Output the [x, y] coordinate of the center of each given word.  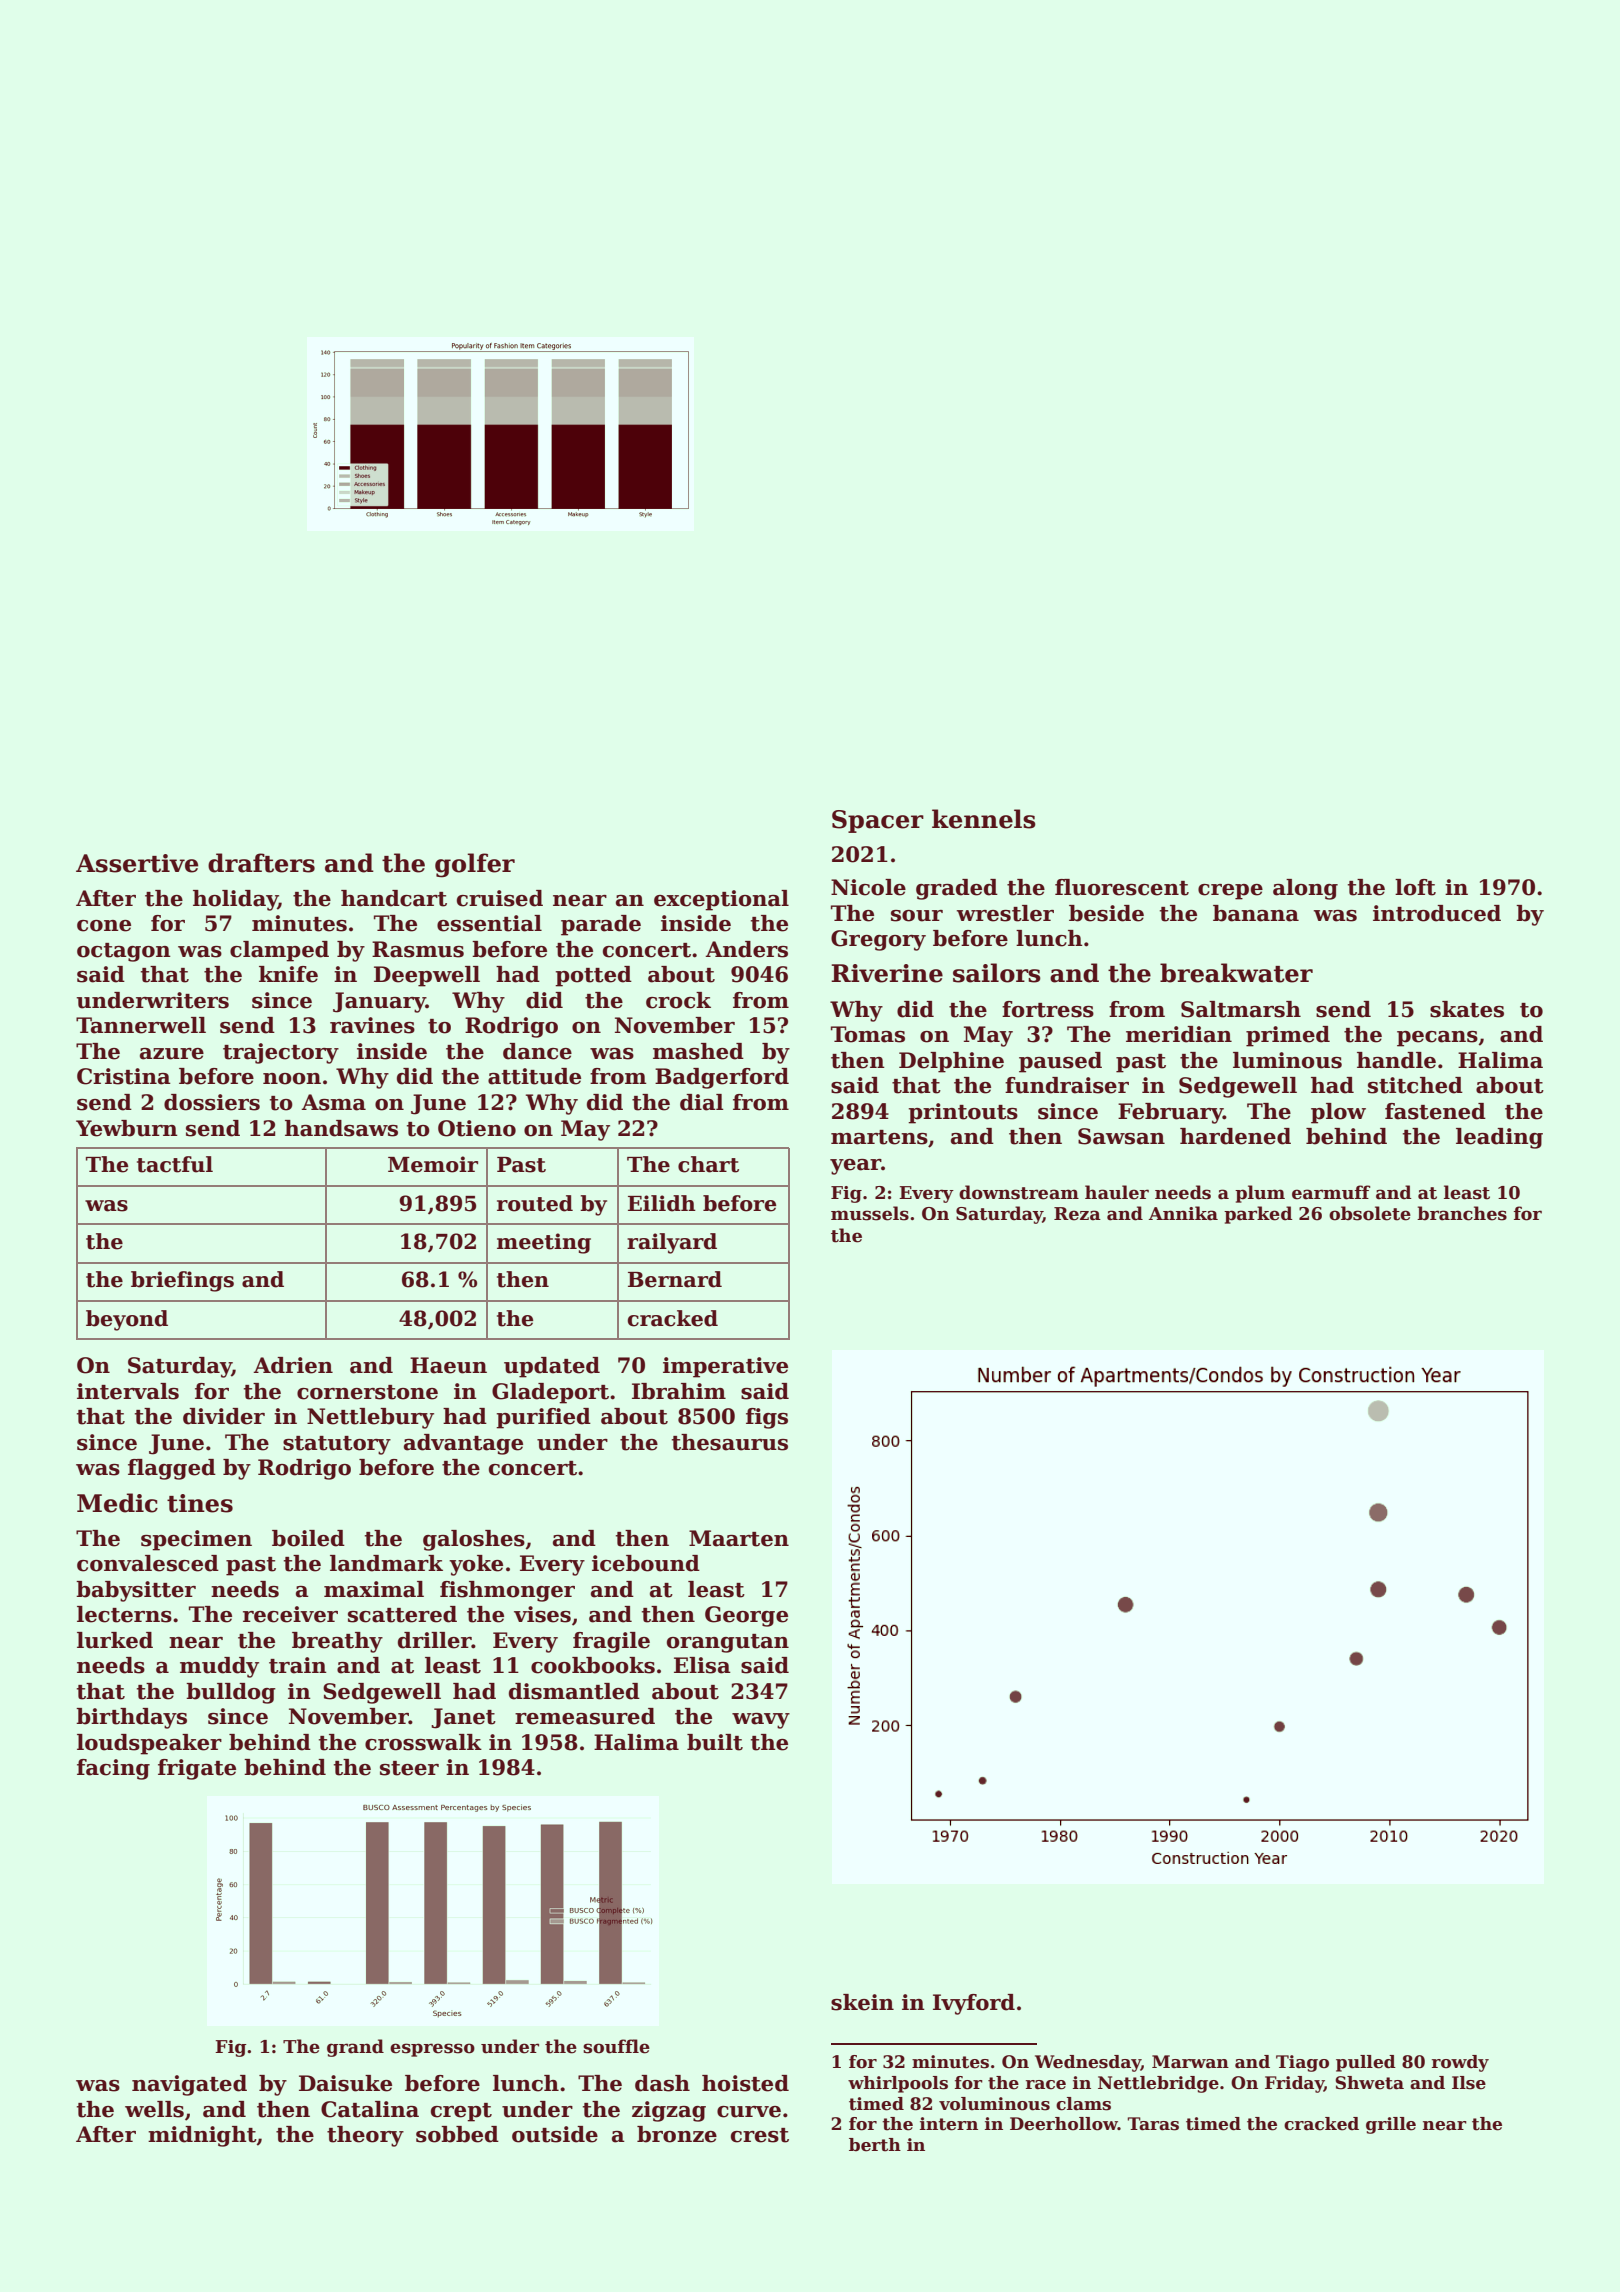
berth [875, 2145]
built [715, 1742]
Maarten [739, 1538]
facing [113, 1769]
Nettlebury [370, 1418]
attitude [534, 1076]
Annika [1183, 1213]
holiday [235, 900]
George [746, 1616]
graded [957, 889]
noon [292, 1079]
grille [1391, 2125]
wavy [761, 1721]
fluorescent [1122, 887]
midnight [202, 2136]
